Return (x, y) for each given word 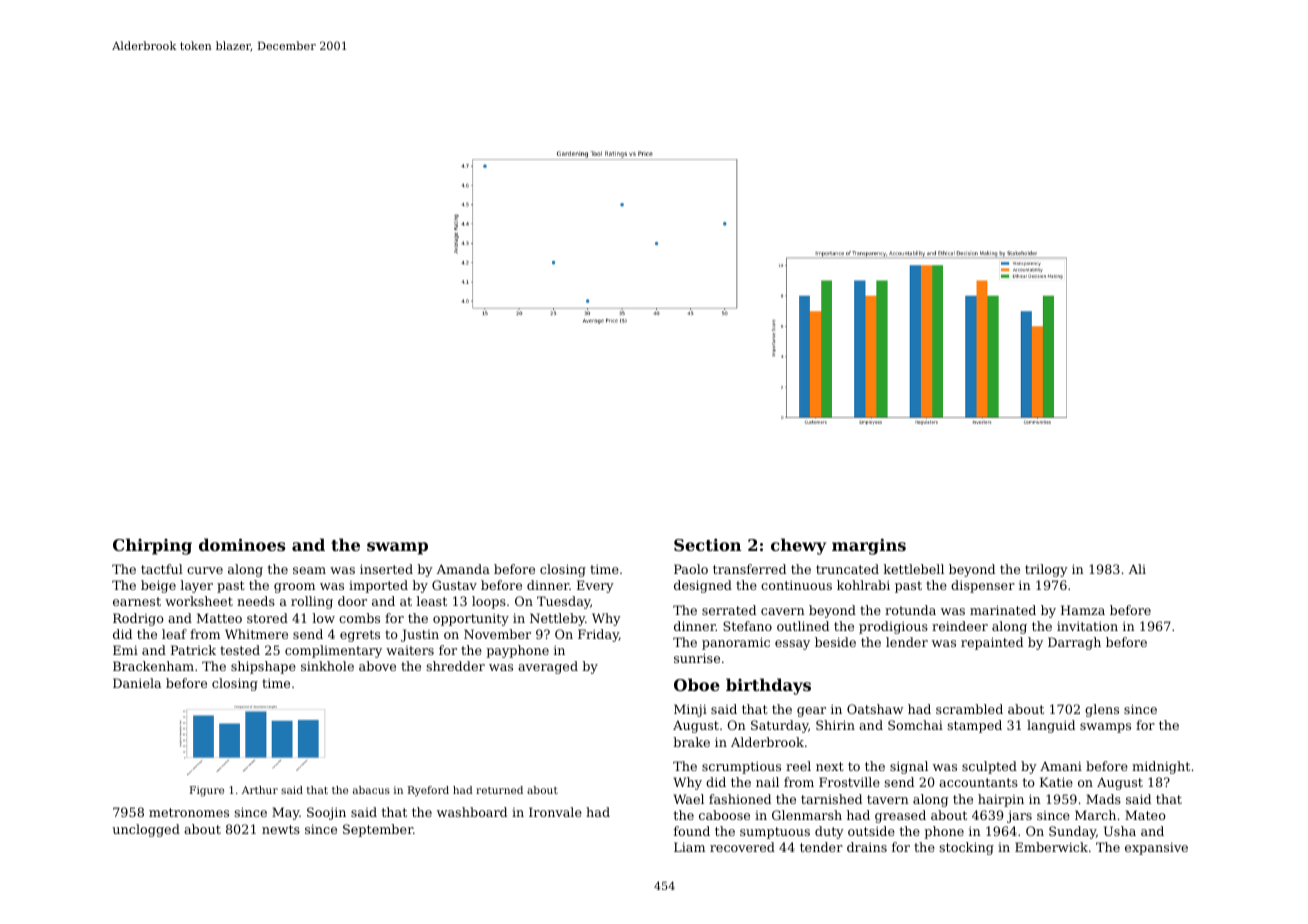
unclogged (146, 830)
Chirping (152, 546)
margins (869, 546)
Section (707, 544)
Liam (689, 847)
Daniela (137, 683)
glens (1102, 710)
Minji (690, 710)
